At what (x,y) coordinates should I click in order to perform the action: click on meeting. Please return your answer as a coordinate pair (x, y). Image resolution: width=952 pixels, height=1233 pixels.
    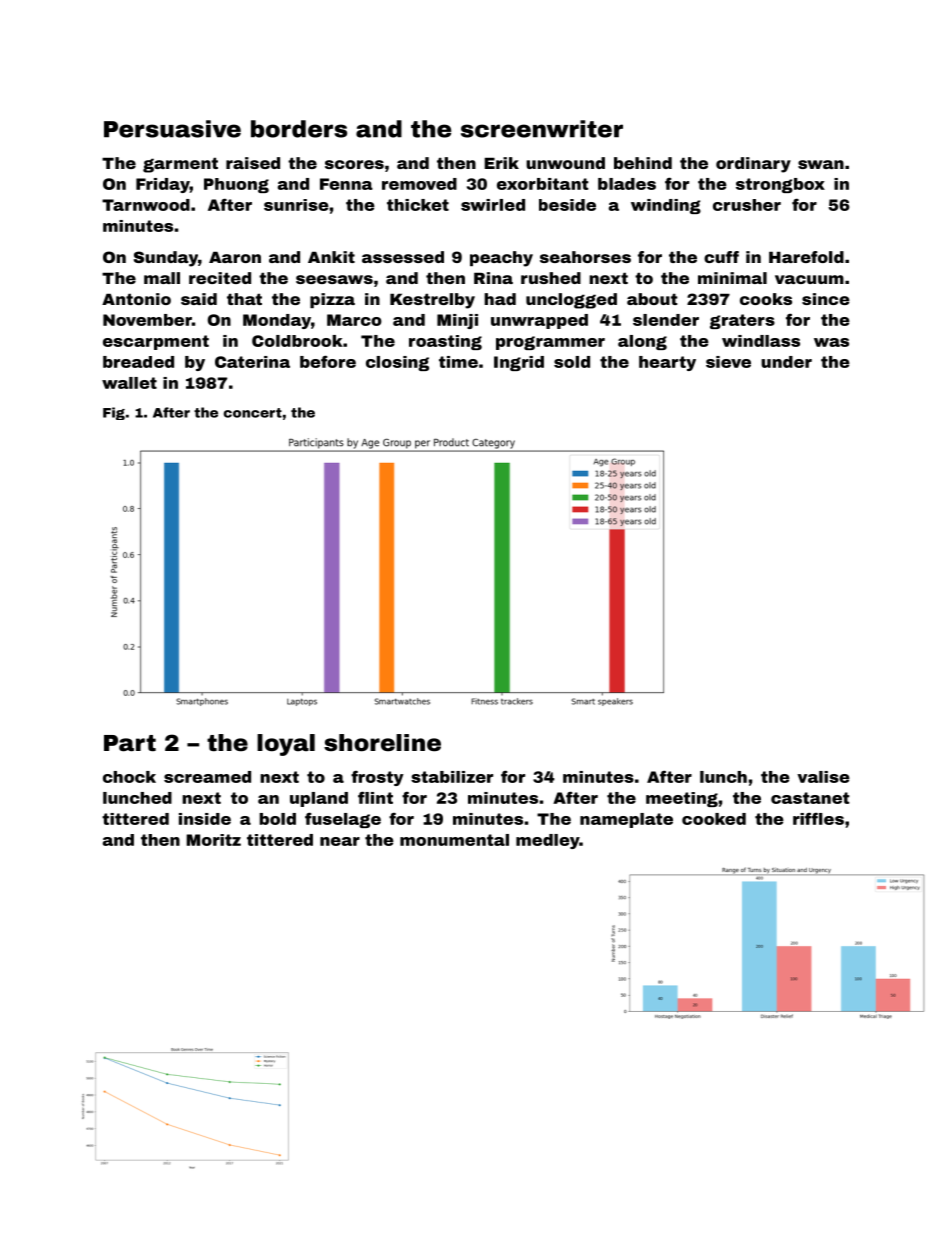
    Looking at the image, I should click on (682, 799).
